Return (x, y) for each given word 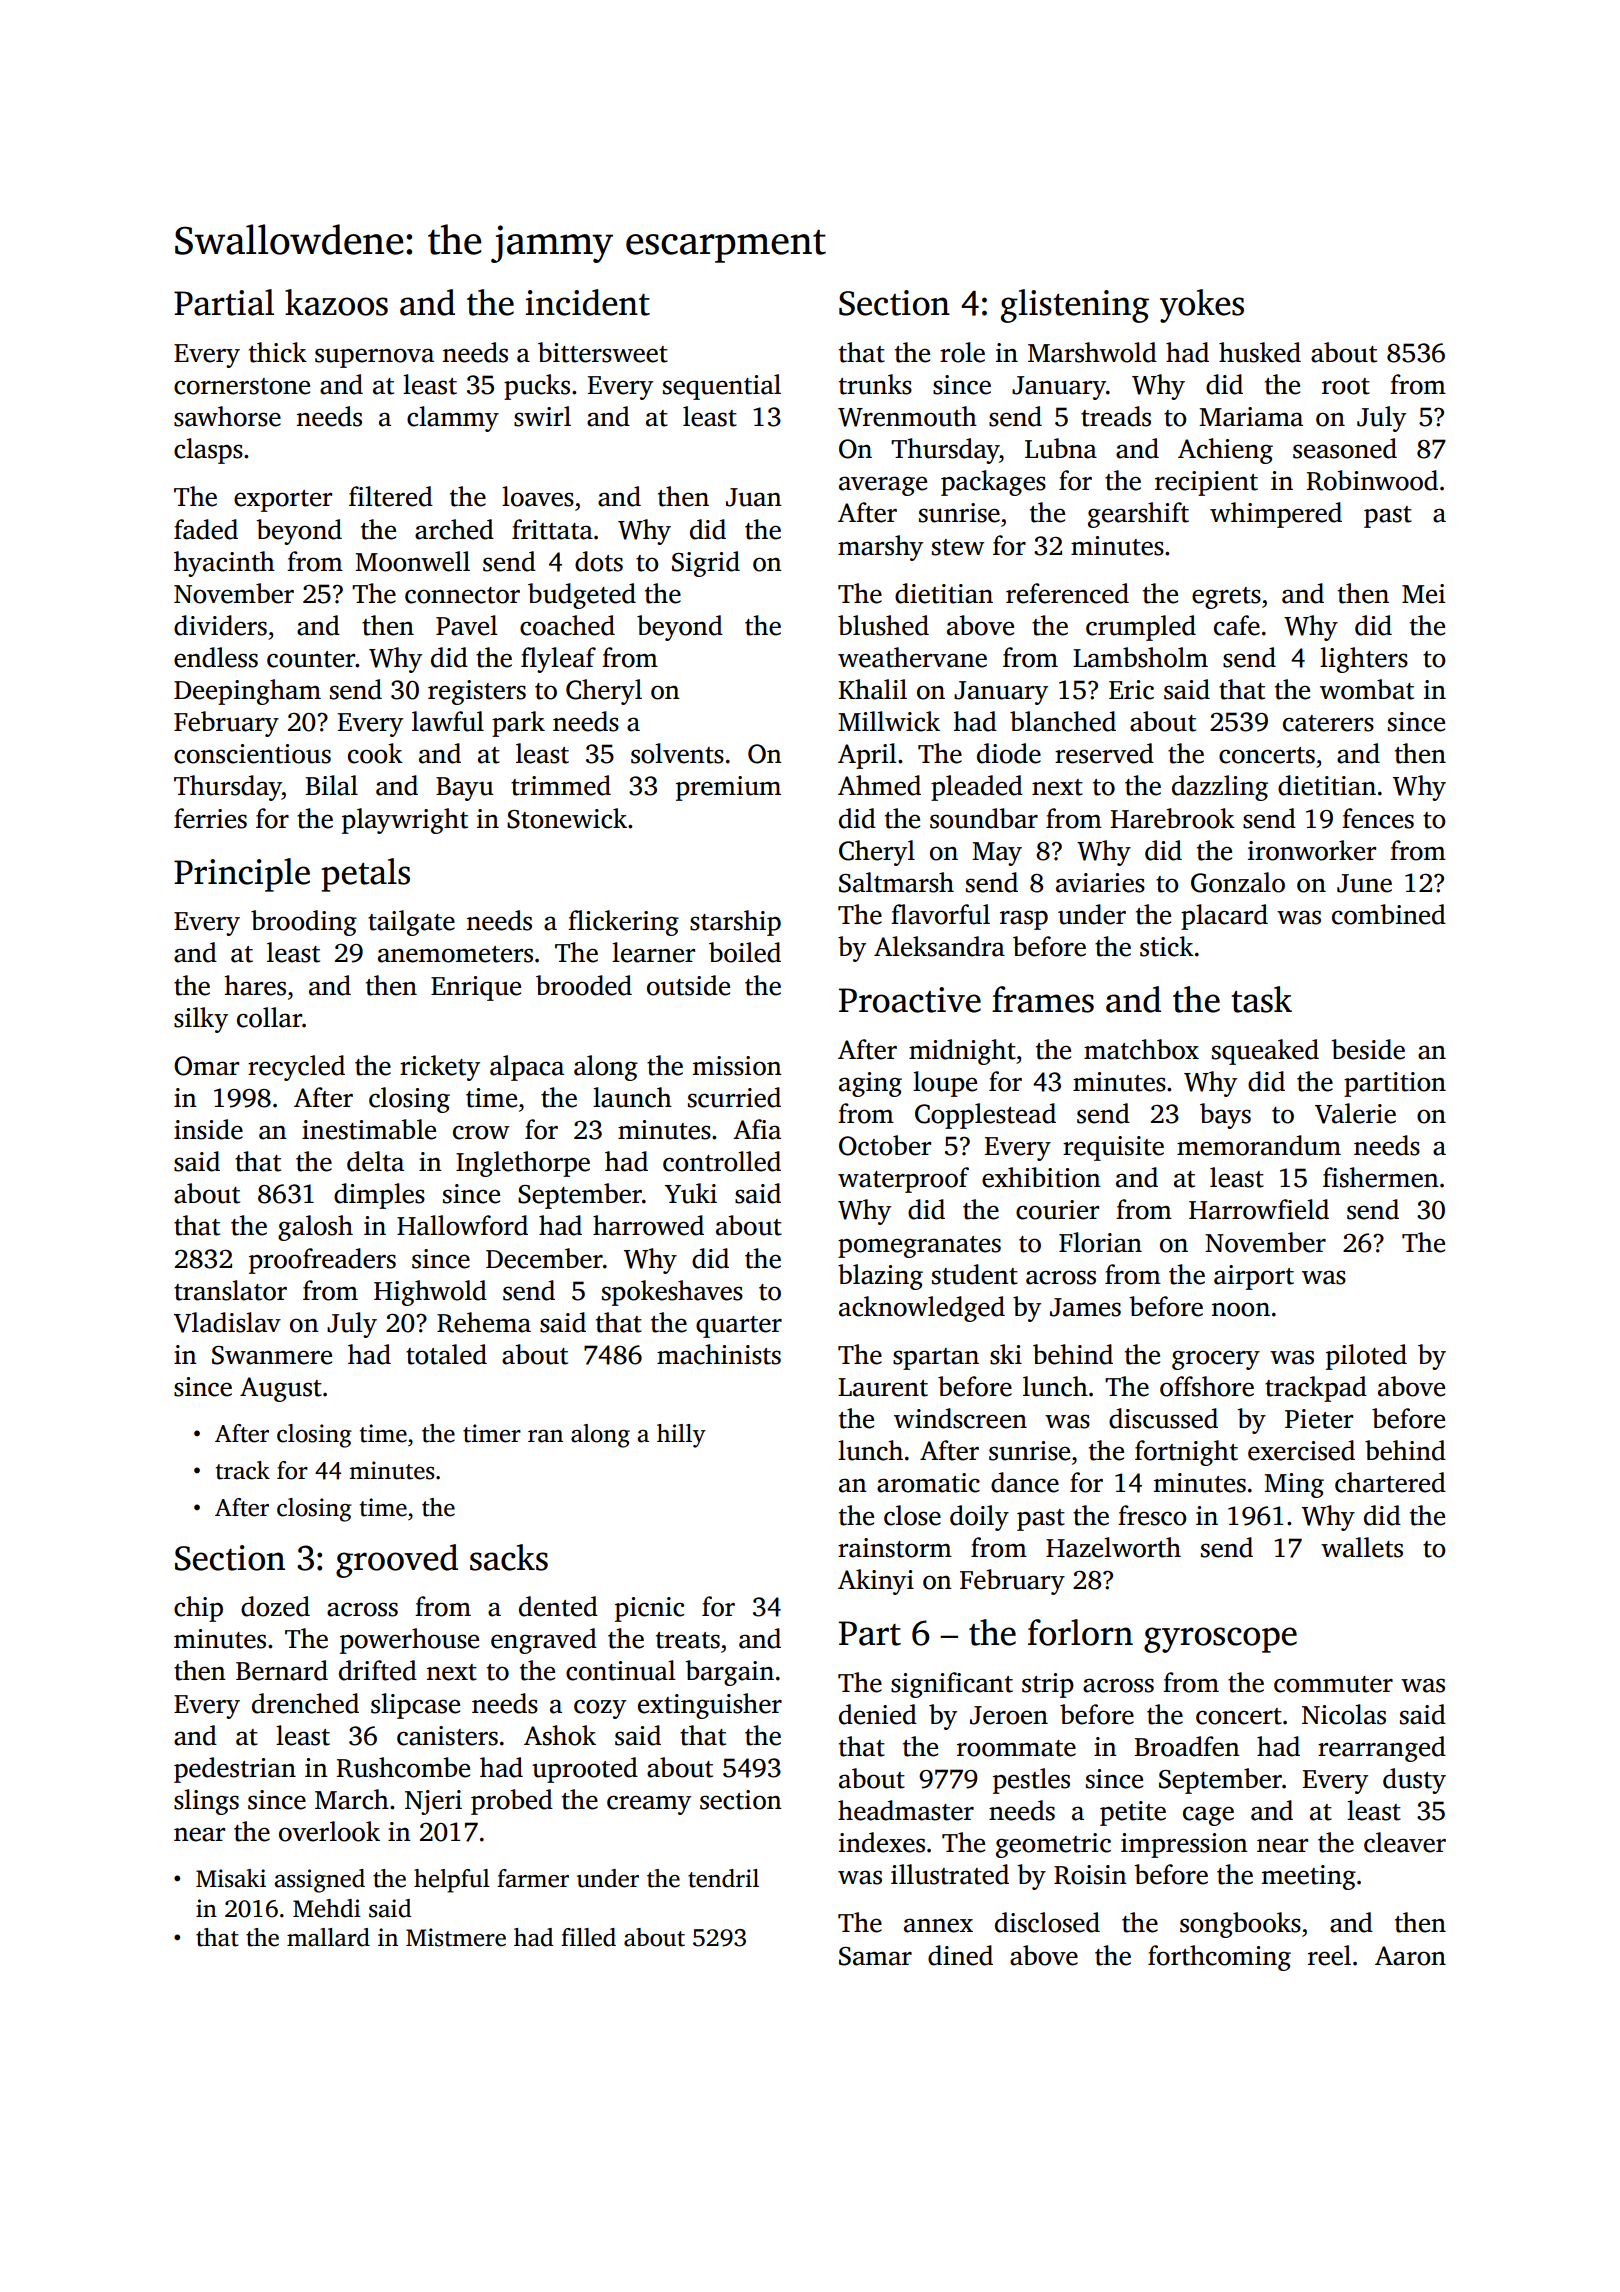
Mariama (1251, 417)
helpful (452, 1881)
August (281, 1389)
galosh (315, 1228)
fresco (1152, 1515)
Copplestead (985, 1116)
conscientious (252, 754)
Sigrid (706, 564)
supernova (374, 358)
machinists (719, 1354)
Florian (1100, 1242)
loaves (538, 496)
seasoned (1345, 448)
